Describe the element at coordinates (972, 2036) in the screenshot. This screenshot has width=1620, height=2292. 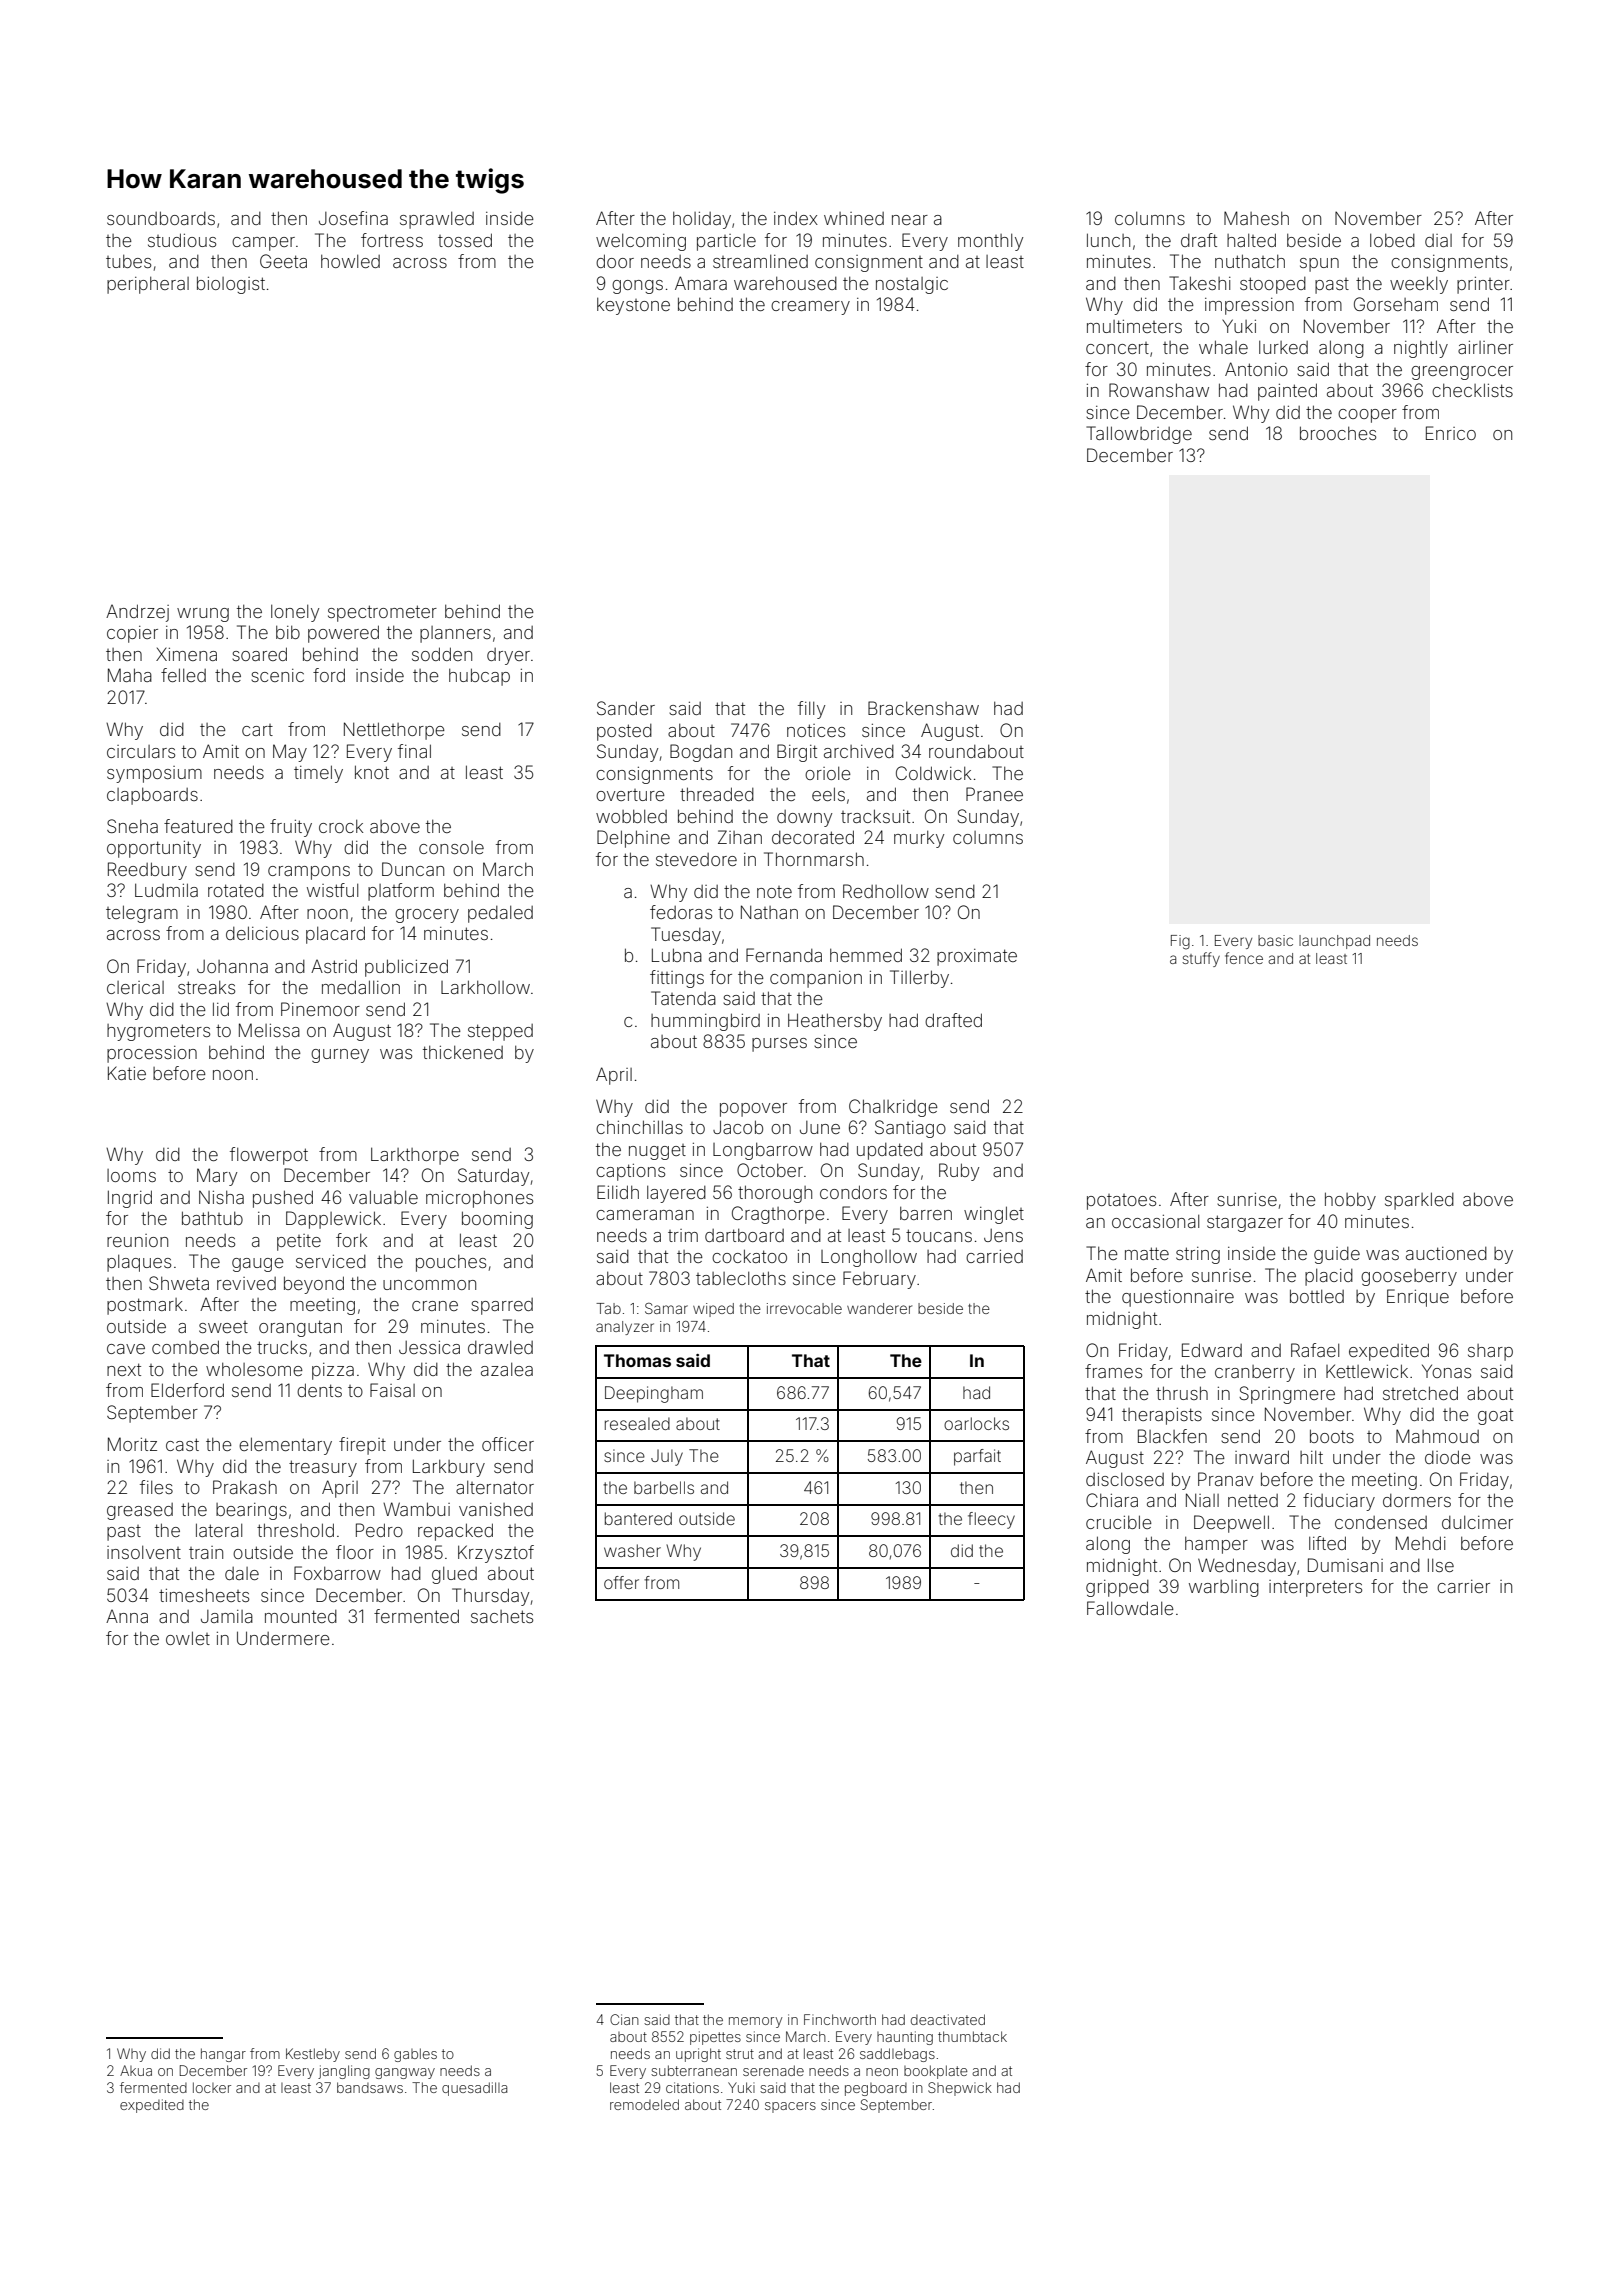
I see `thumbtack` at that location.
